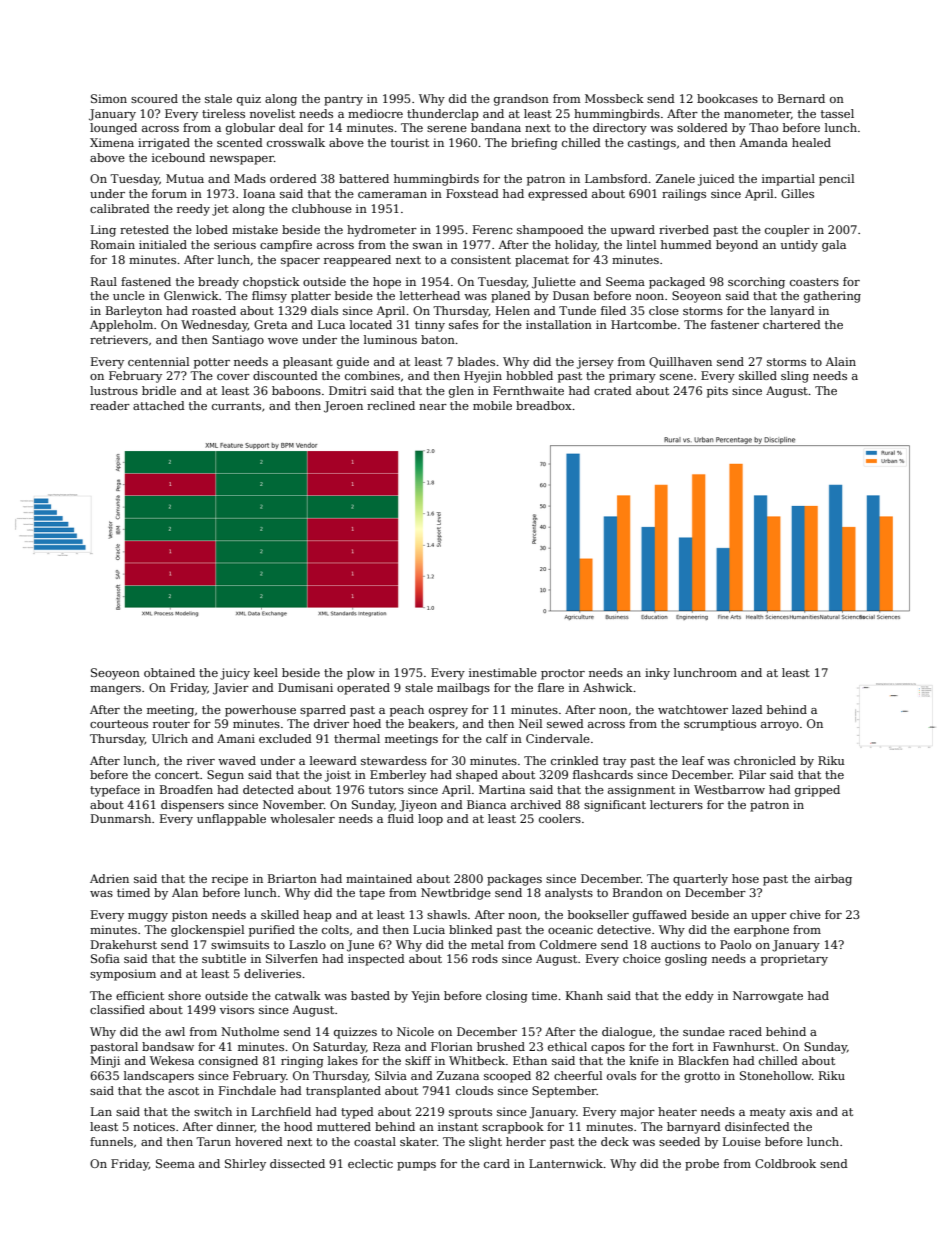 This image has height=1233, width=952. Describe the element at coordinates (218, 283) in the image. I see `bready` at that location.
